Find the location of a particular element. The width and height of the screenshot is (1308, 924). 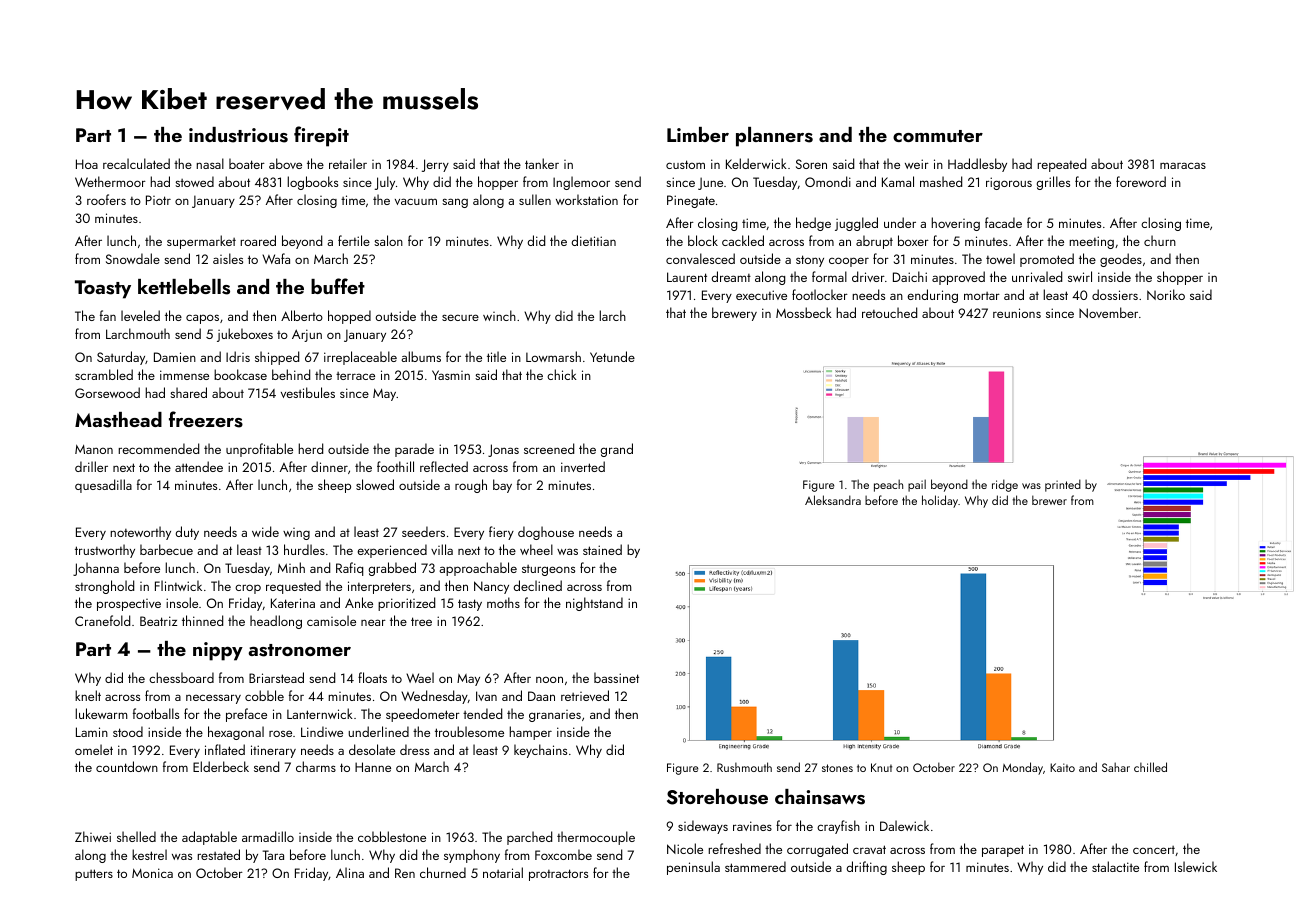

footlocker is located at coordinates (820, 294).
